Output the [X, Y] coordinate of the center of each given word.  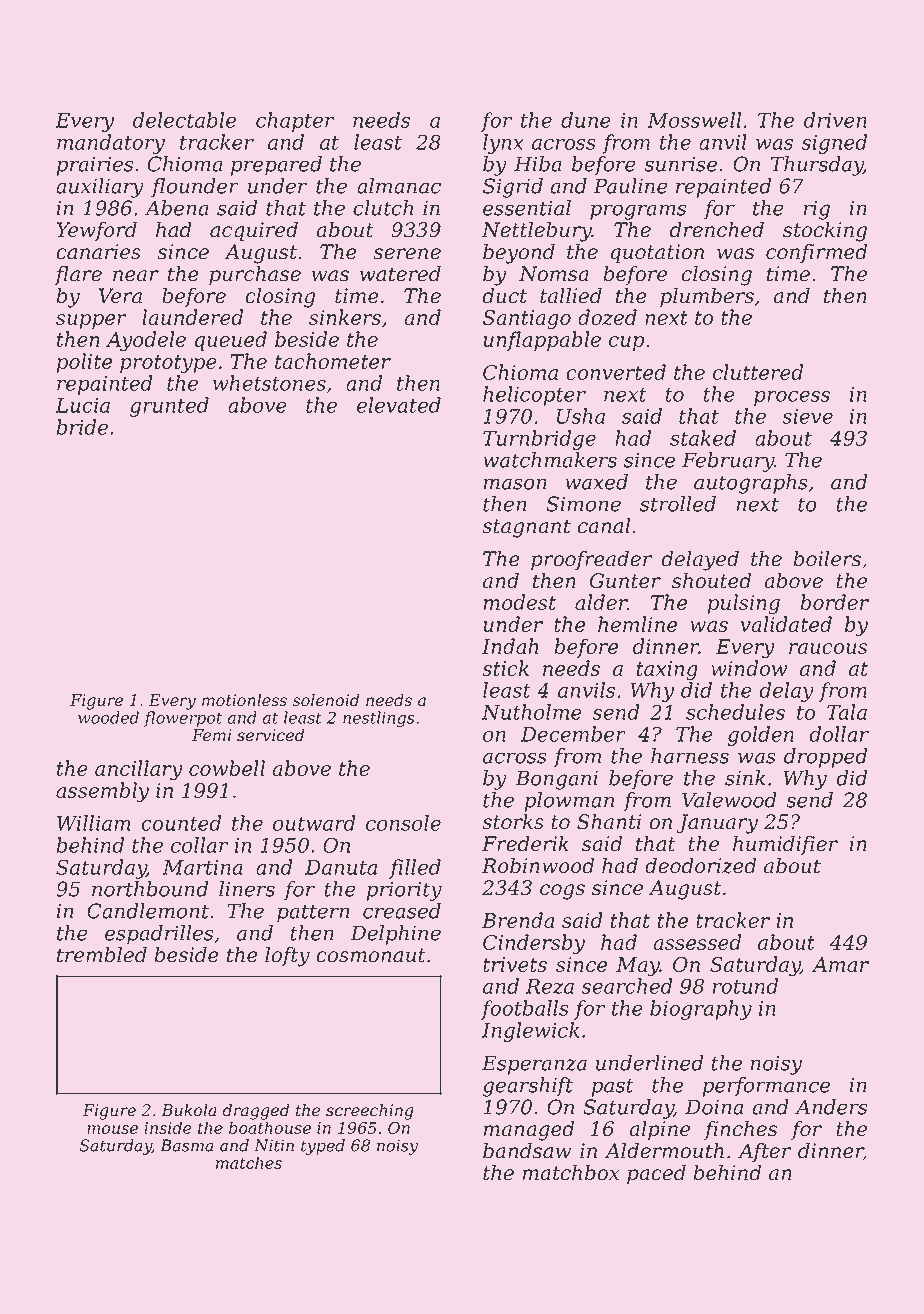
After [764, 1152]
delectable [184, 120]
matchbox [571, 1172]
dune [586, 120]
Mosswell [694, 120]
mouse [112, 1129]
